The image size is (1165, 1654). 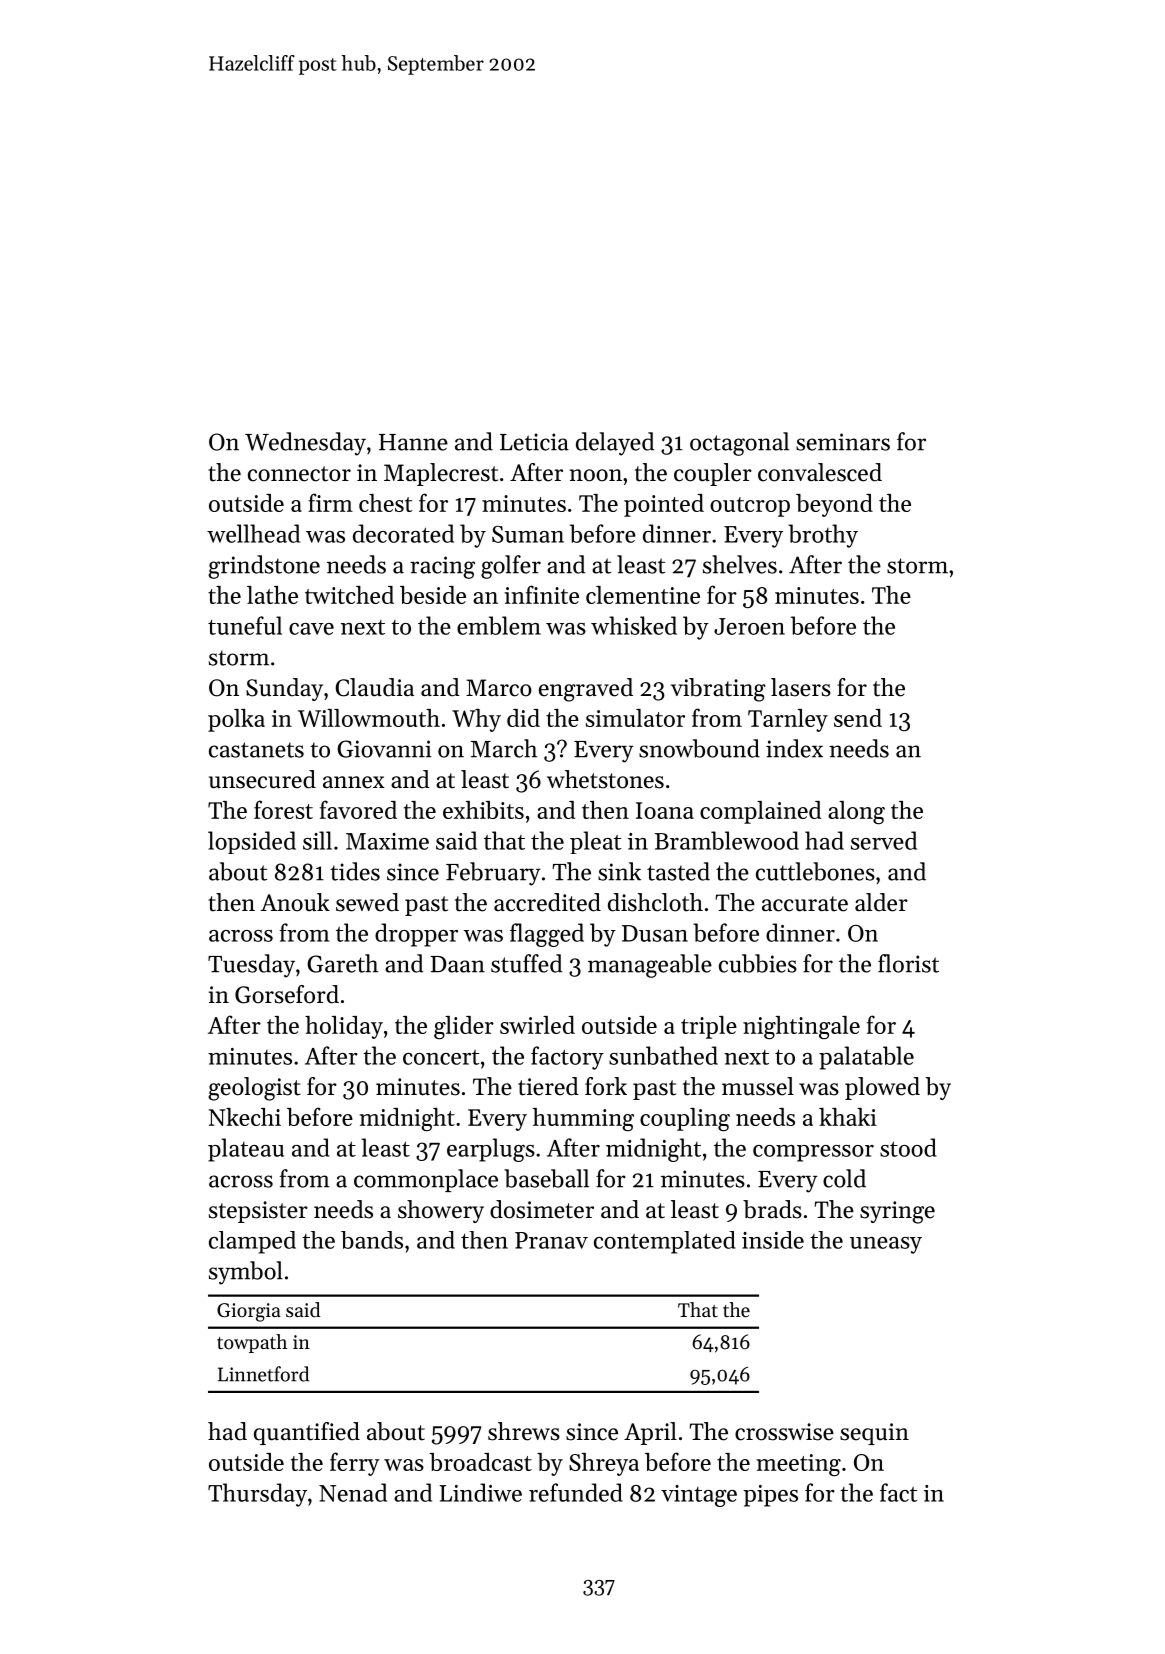 What do you see at coordinates (834, 505) in the image?
I see `beyond` at bounding box center [834, 505].
